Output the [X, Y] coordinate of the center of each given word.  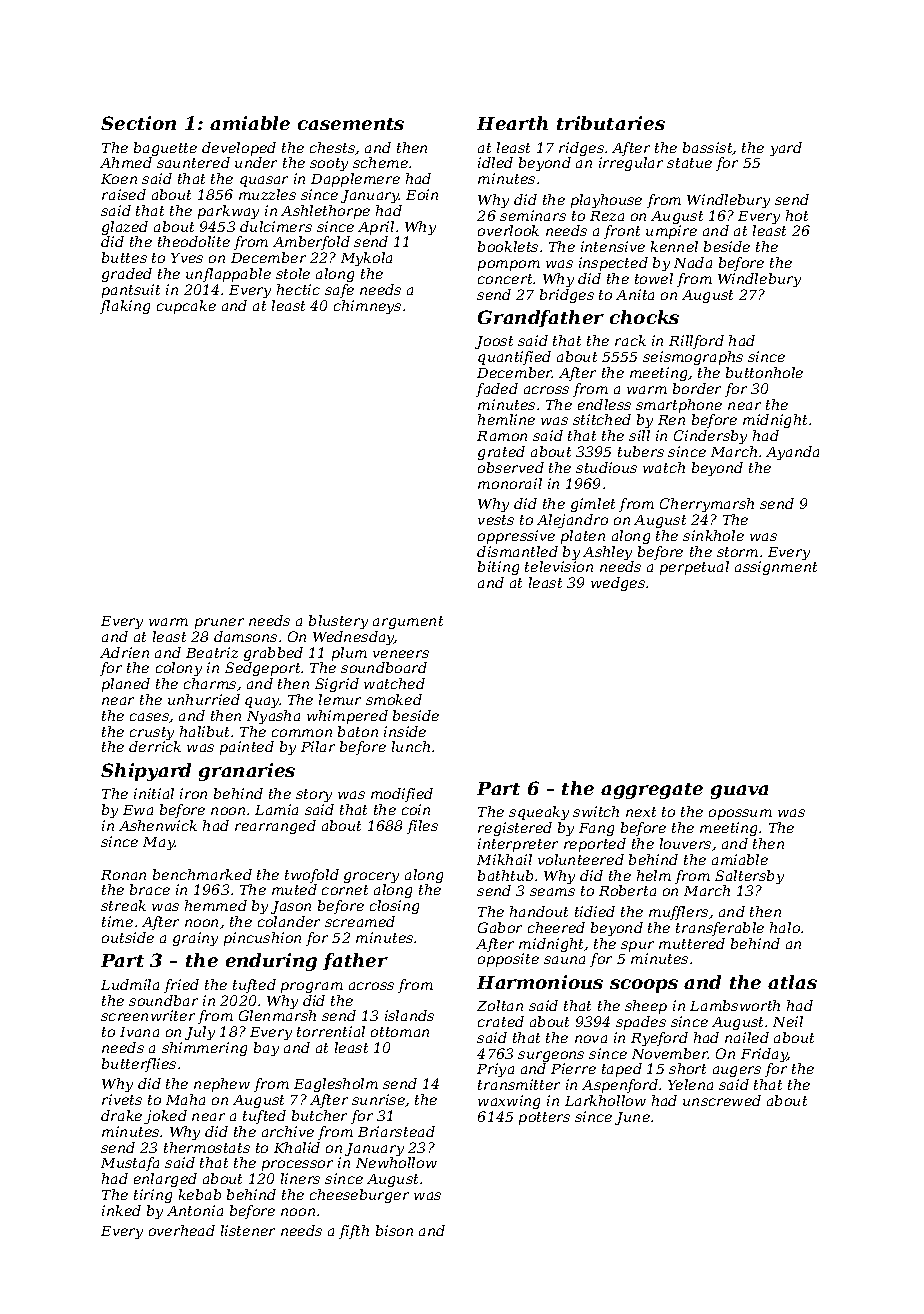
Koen [119, 179]
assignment [776, 568]
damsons [245, 636]
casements [351, 124]
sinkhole [713, 535]
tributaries [611, 123]
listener [248, 1230]
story [314, 795]
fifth [354, 1232]
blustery [338, 622]
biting [498, 568]
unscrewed [722, 1100]
